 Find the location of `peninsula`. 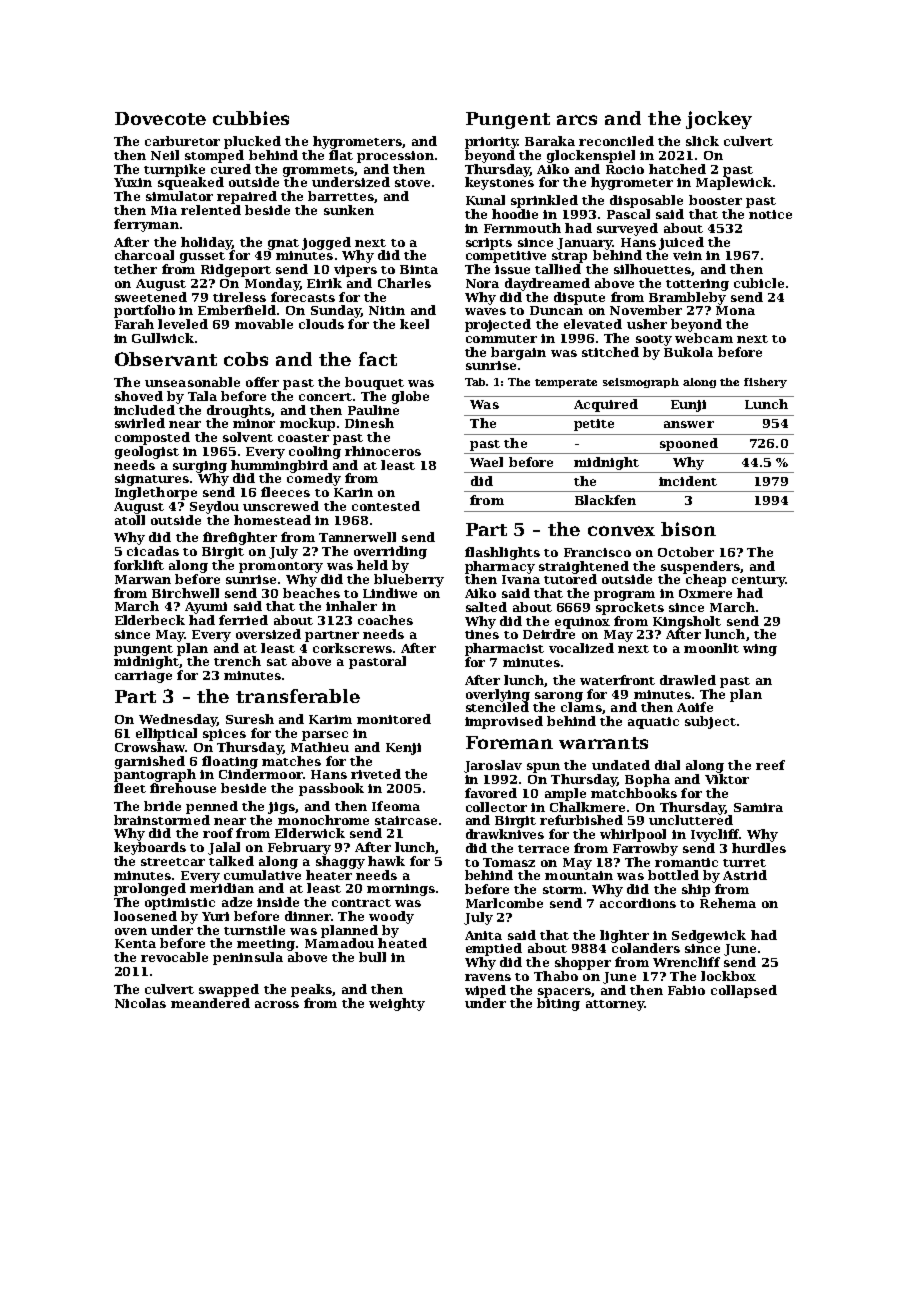

peninsula is located at coordinates (248, 958).
